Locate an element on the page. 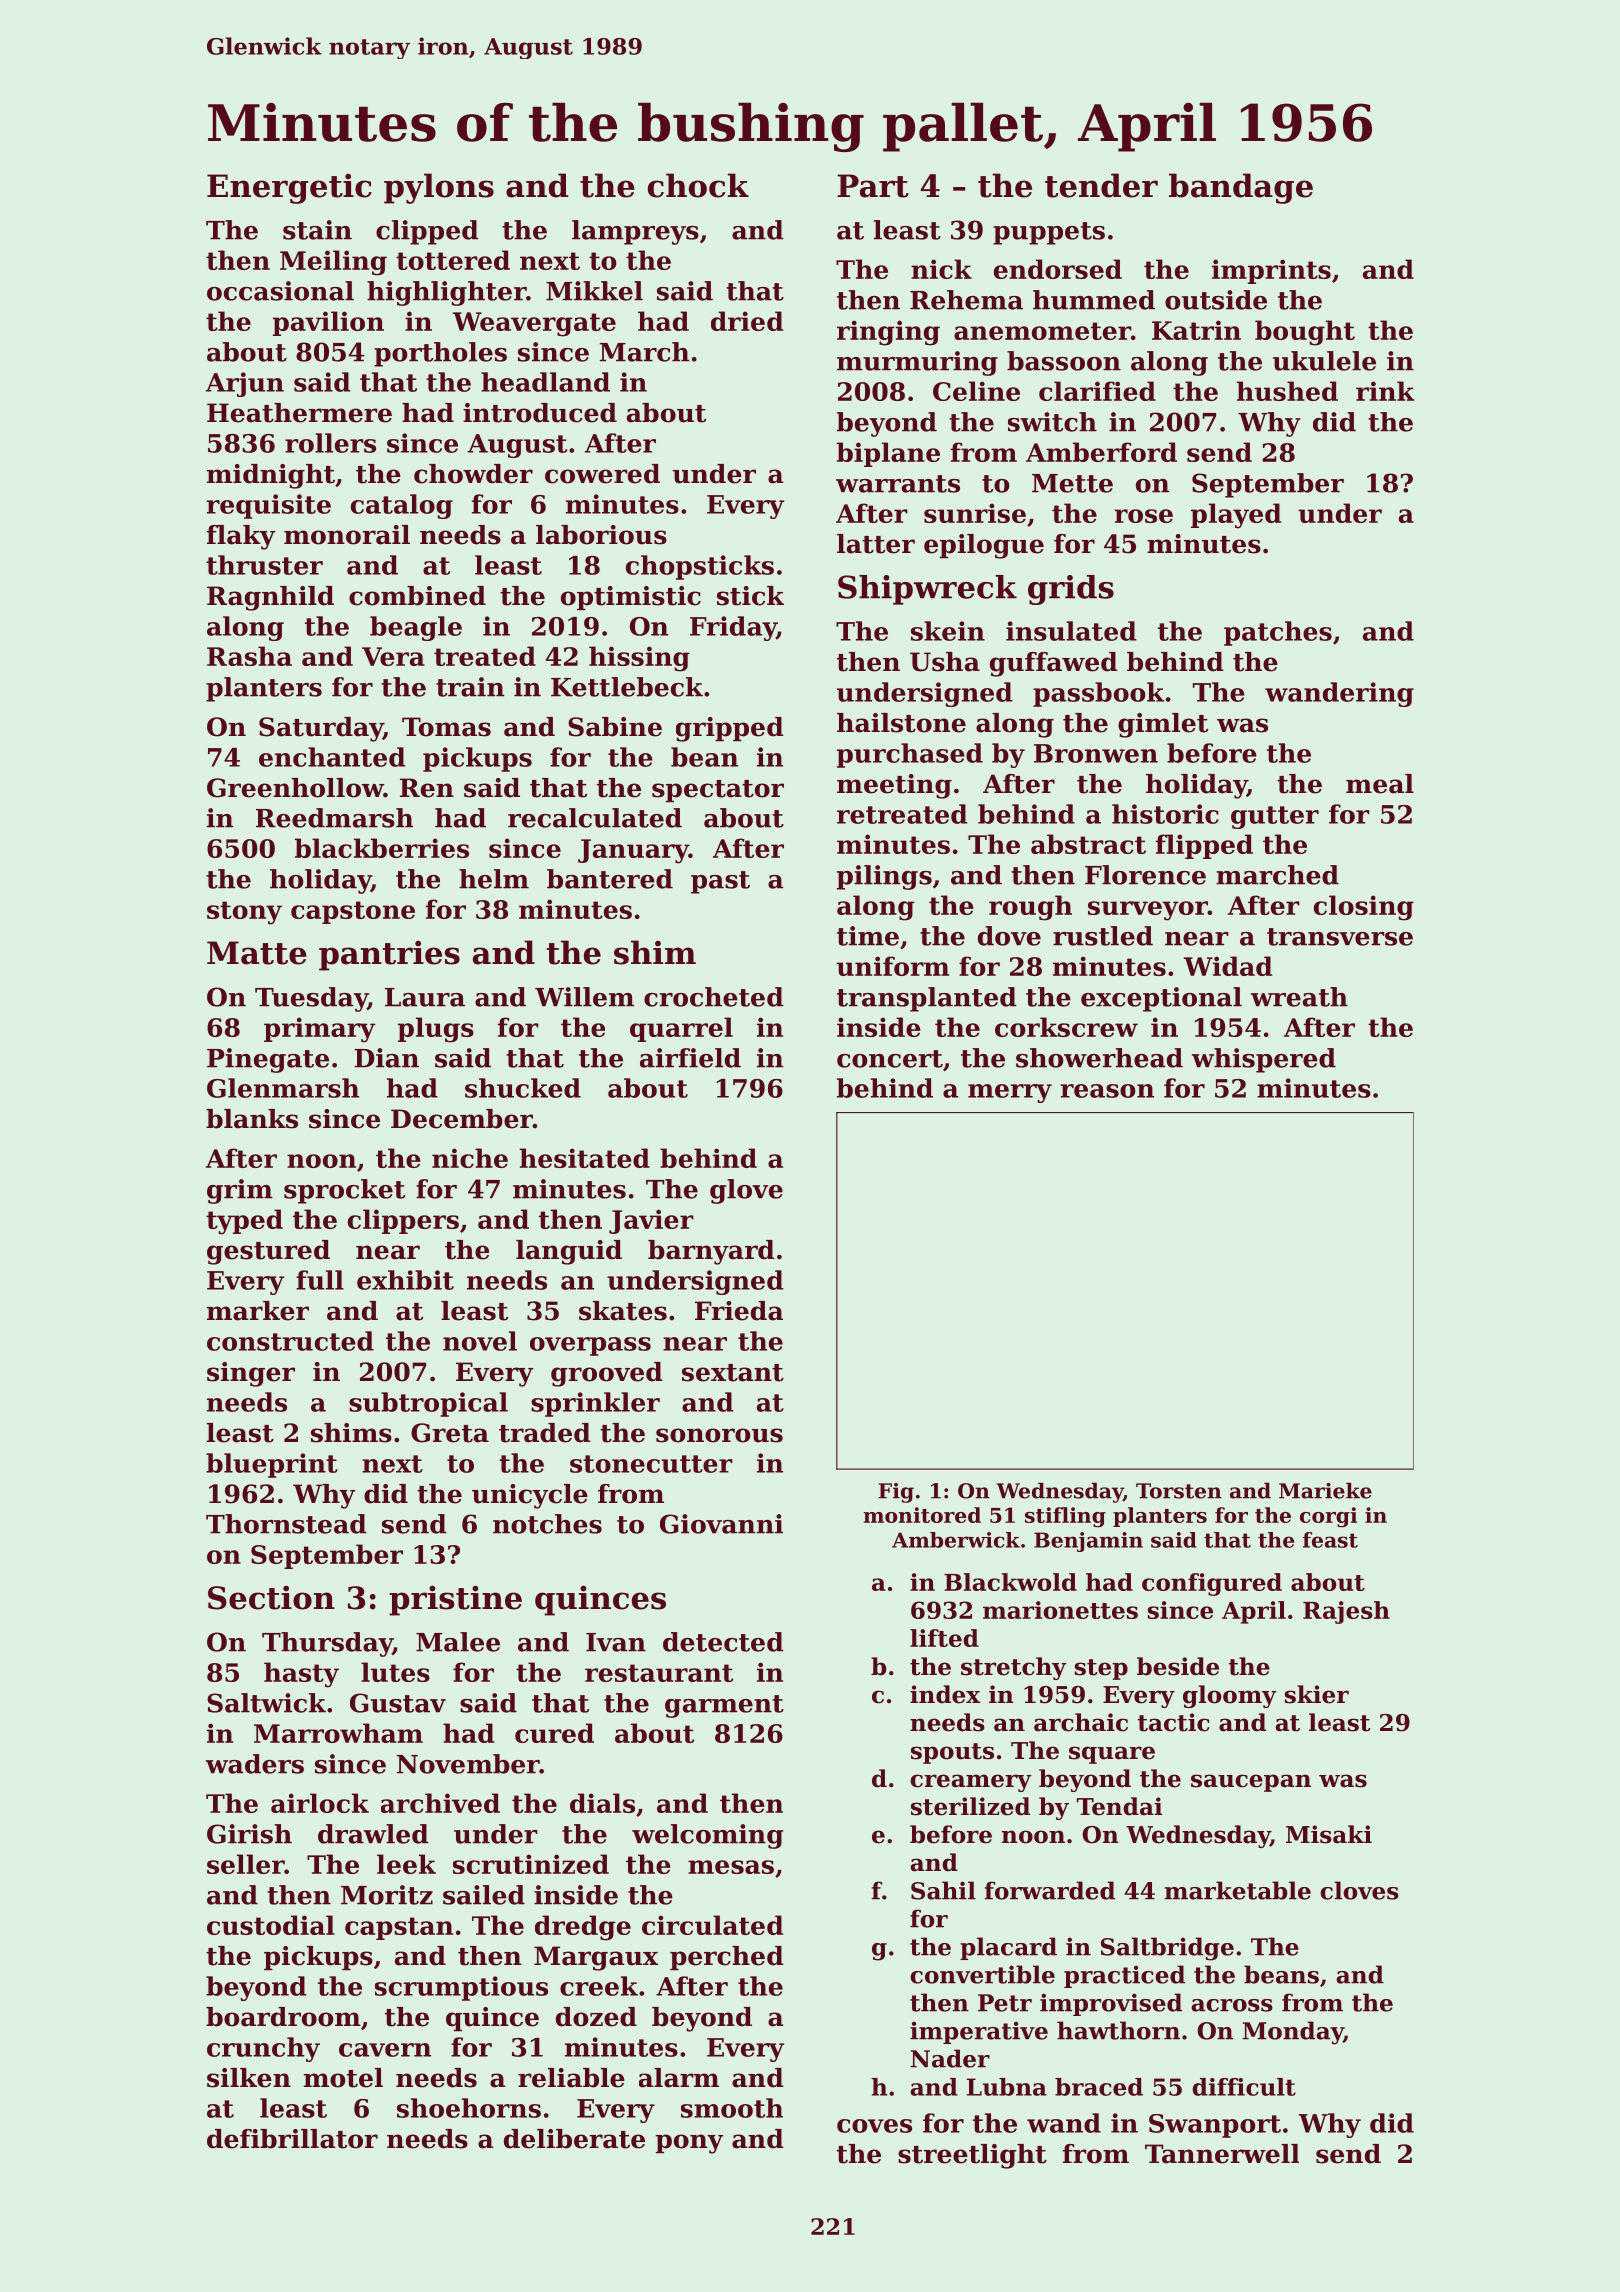 The image size is (1620, 2292). Nader is located at coordinates (950, 2058).
